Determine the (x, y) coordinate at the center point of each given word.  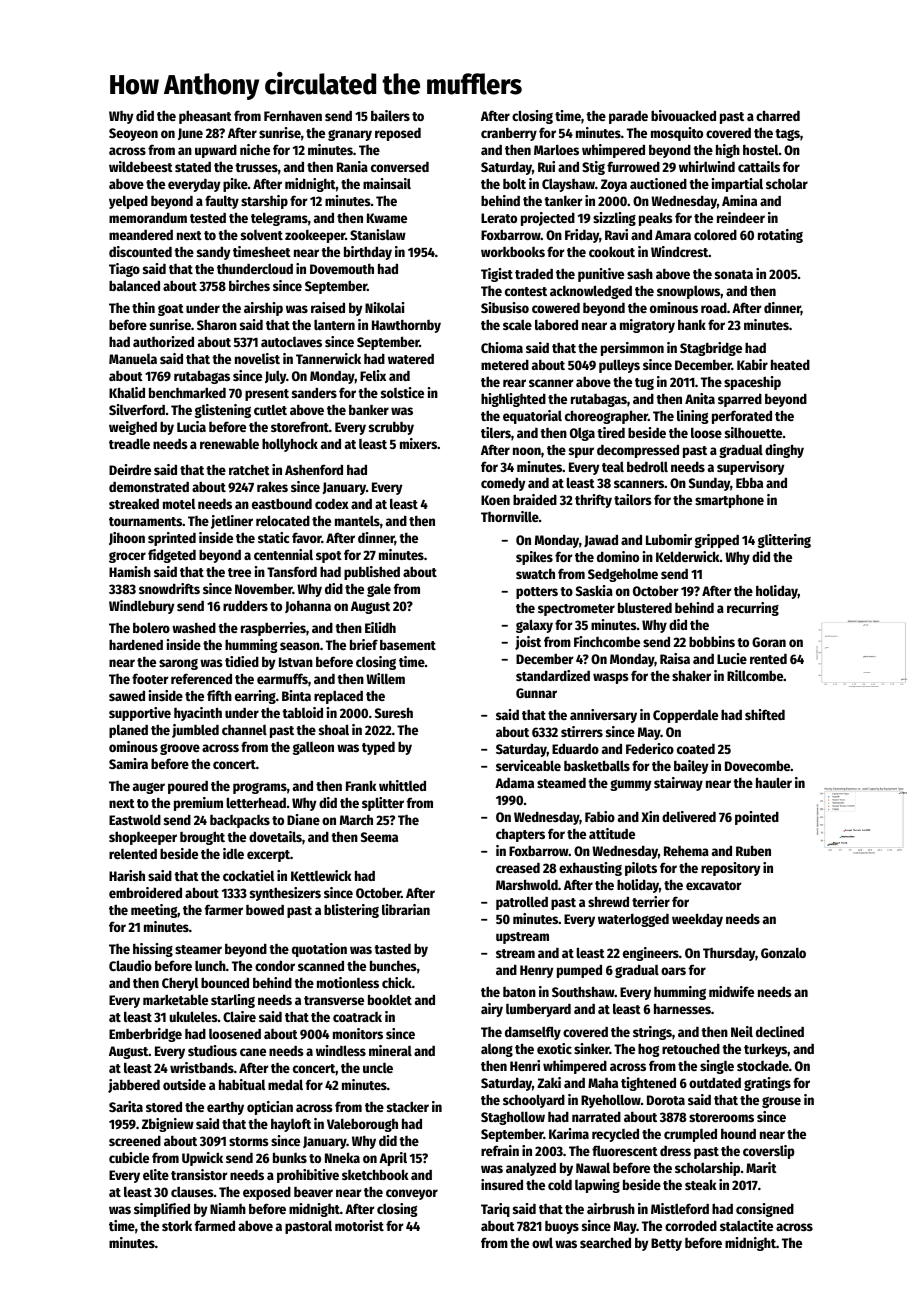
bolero (151, 627)
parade (628, 117)
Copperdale (685, 716)
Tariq (495, 1210)
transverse (334, 1000)
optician (270, 1108)
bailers (390, 115)
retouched (691, 1048)
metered (505, 364)
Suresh (394, 712)
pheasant (205, 117)
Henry (537, 971)
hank (692, 325)
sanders (314, 392)
